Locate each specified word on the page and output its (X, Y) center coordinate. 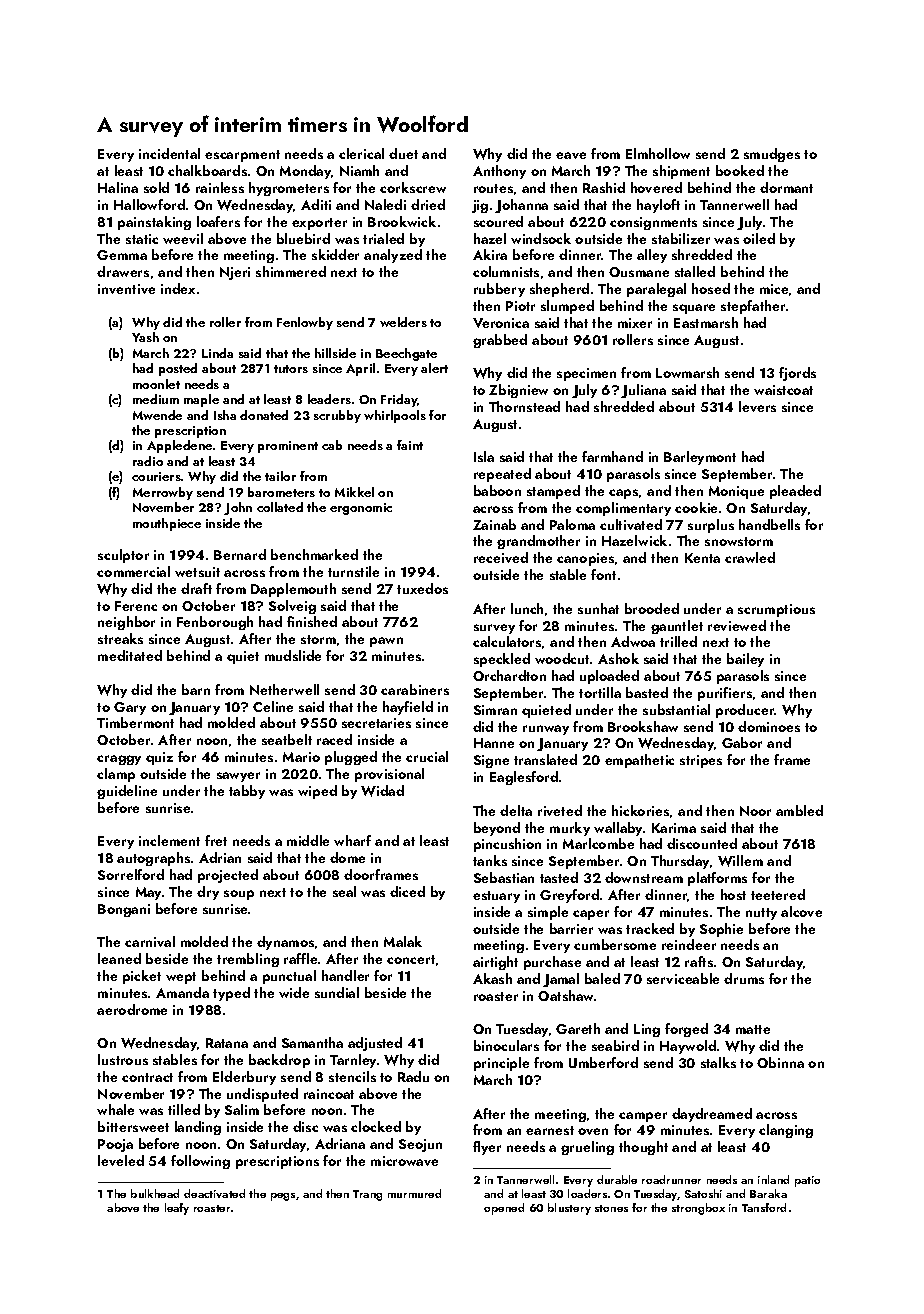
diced (407, 891)
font (603, 574)
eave (571, 155)
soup (239, 895)
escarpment (242, 156)
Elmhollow (658, 153)
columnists (506, 271)
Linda (217, 353)
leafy (177, 1209)
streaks (120, 638)
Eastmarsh (706, 322)
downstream (644, 877)
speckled (502, 660)
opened (504, 1209)
